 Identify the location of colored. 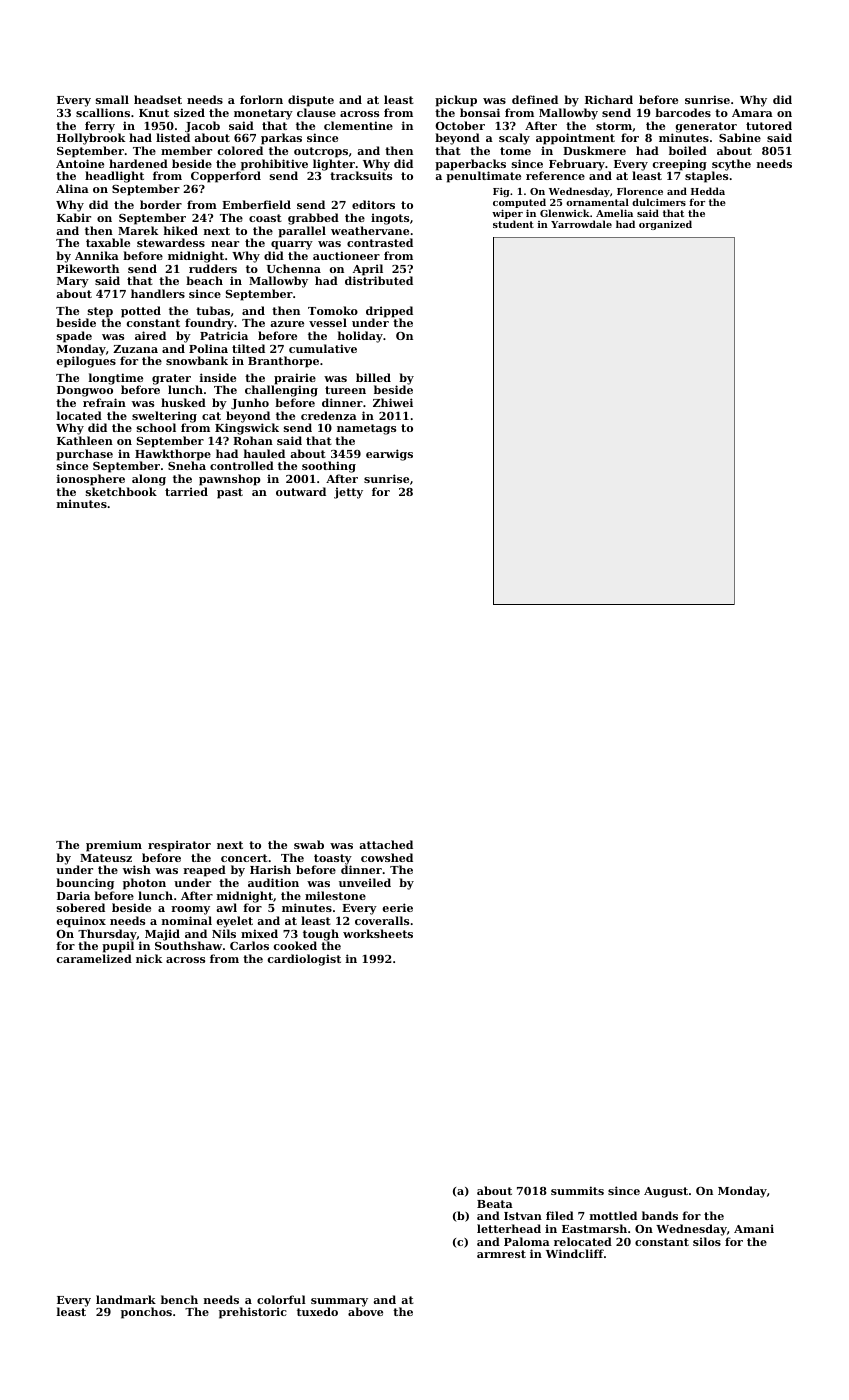
(240, 150).
